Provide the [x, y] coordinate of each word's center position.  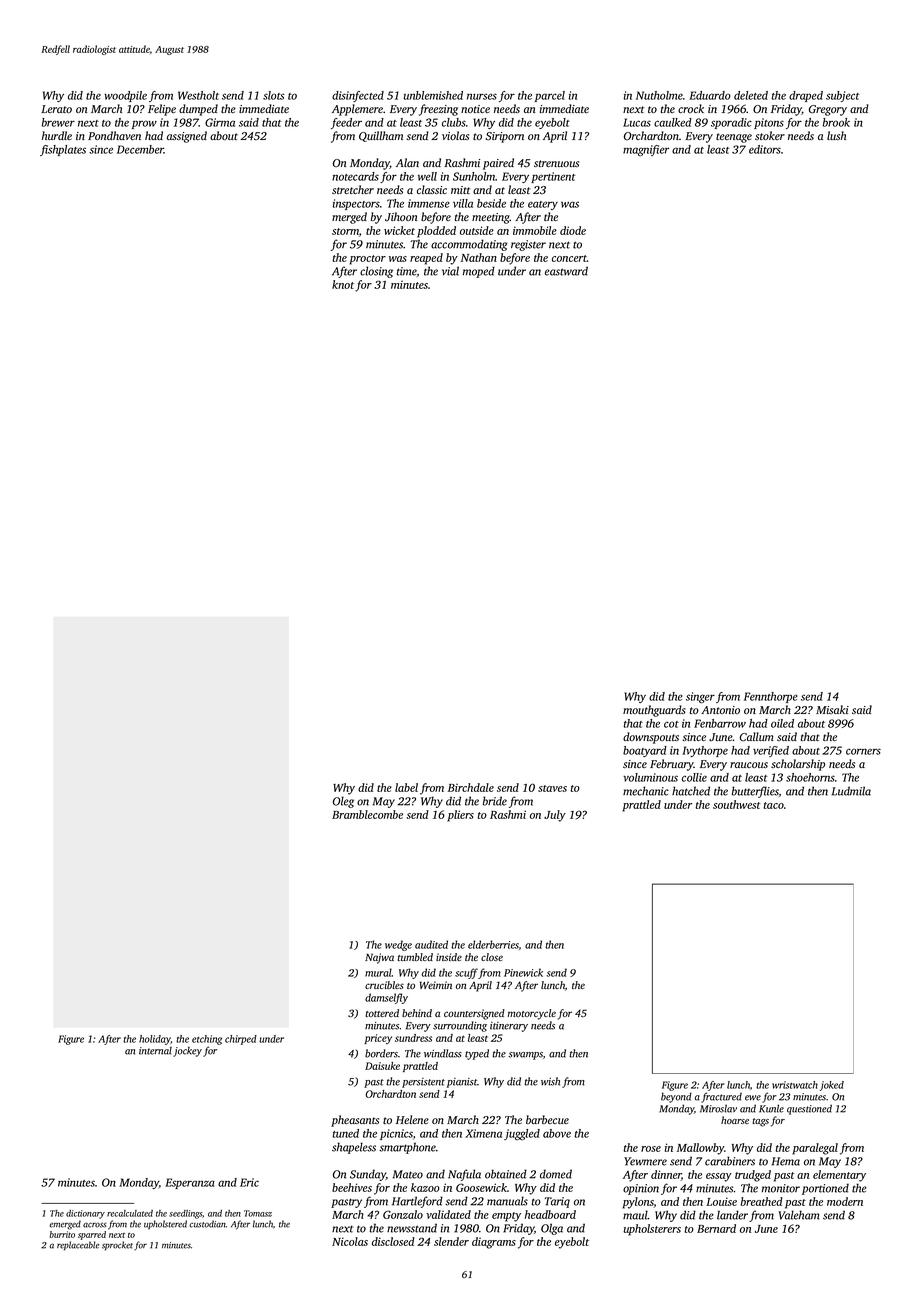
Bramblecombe [367, 814]
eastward [566, 271]
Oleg [343, 802]
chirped [241, 1040]
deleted [751, 95]
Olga [552, 1229]
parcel [550, 96]
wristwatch [795, 1085]
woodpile [125, 96]
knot [343, 284]
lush [836, 135]
